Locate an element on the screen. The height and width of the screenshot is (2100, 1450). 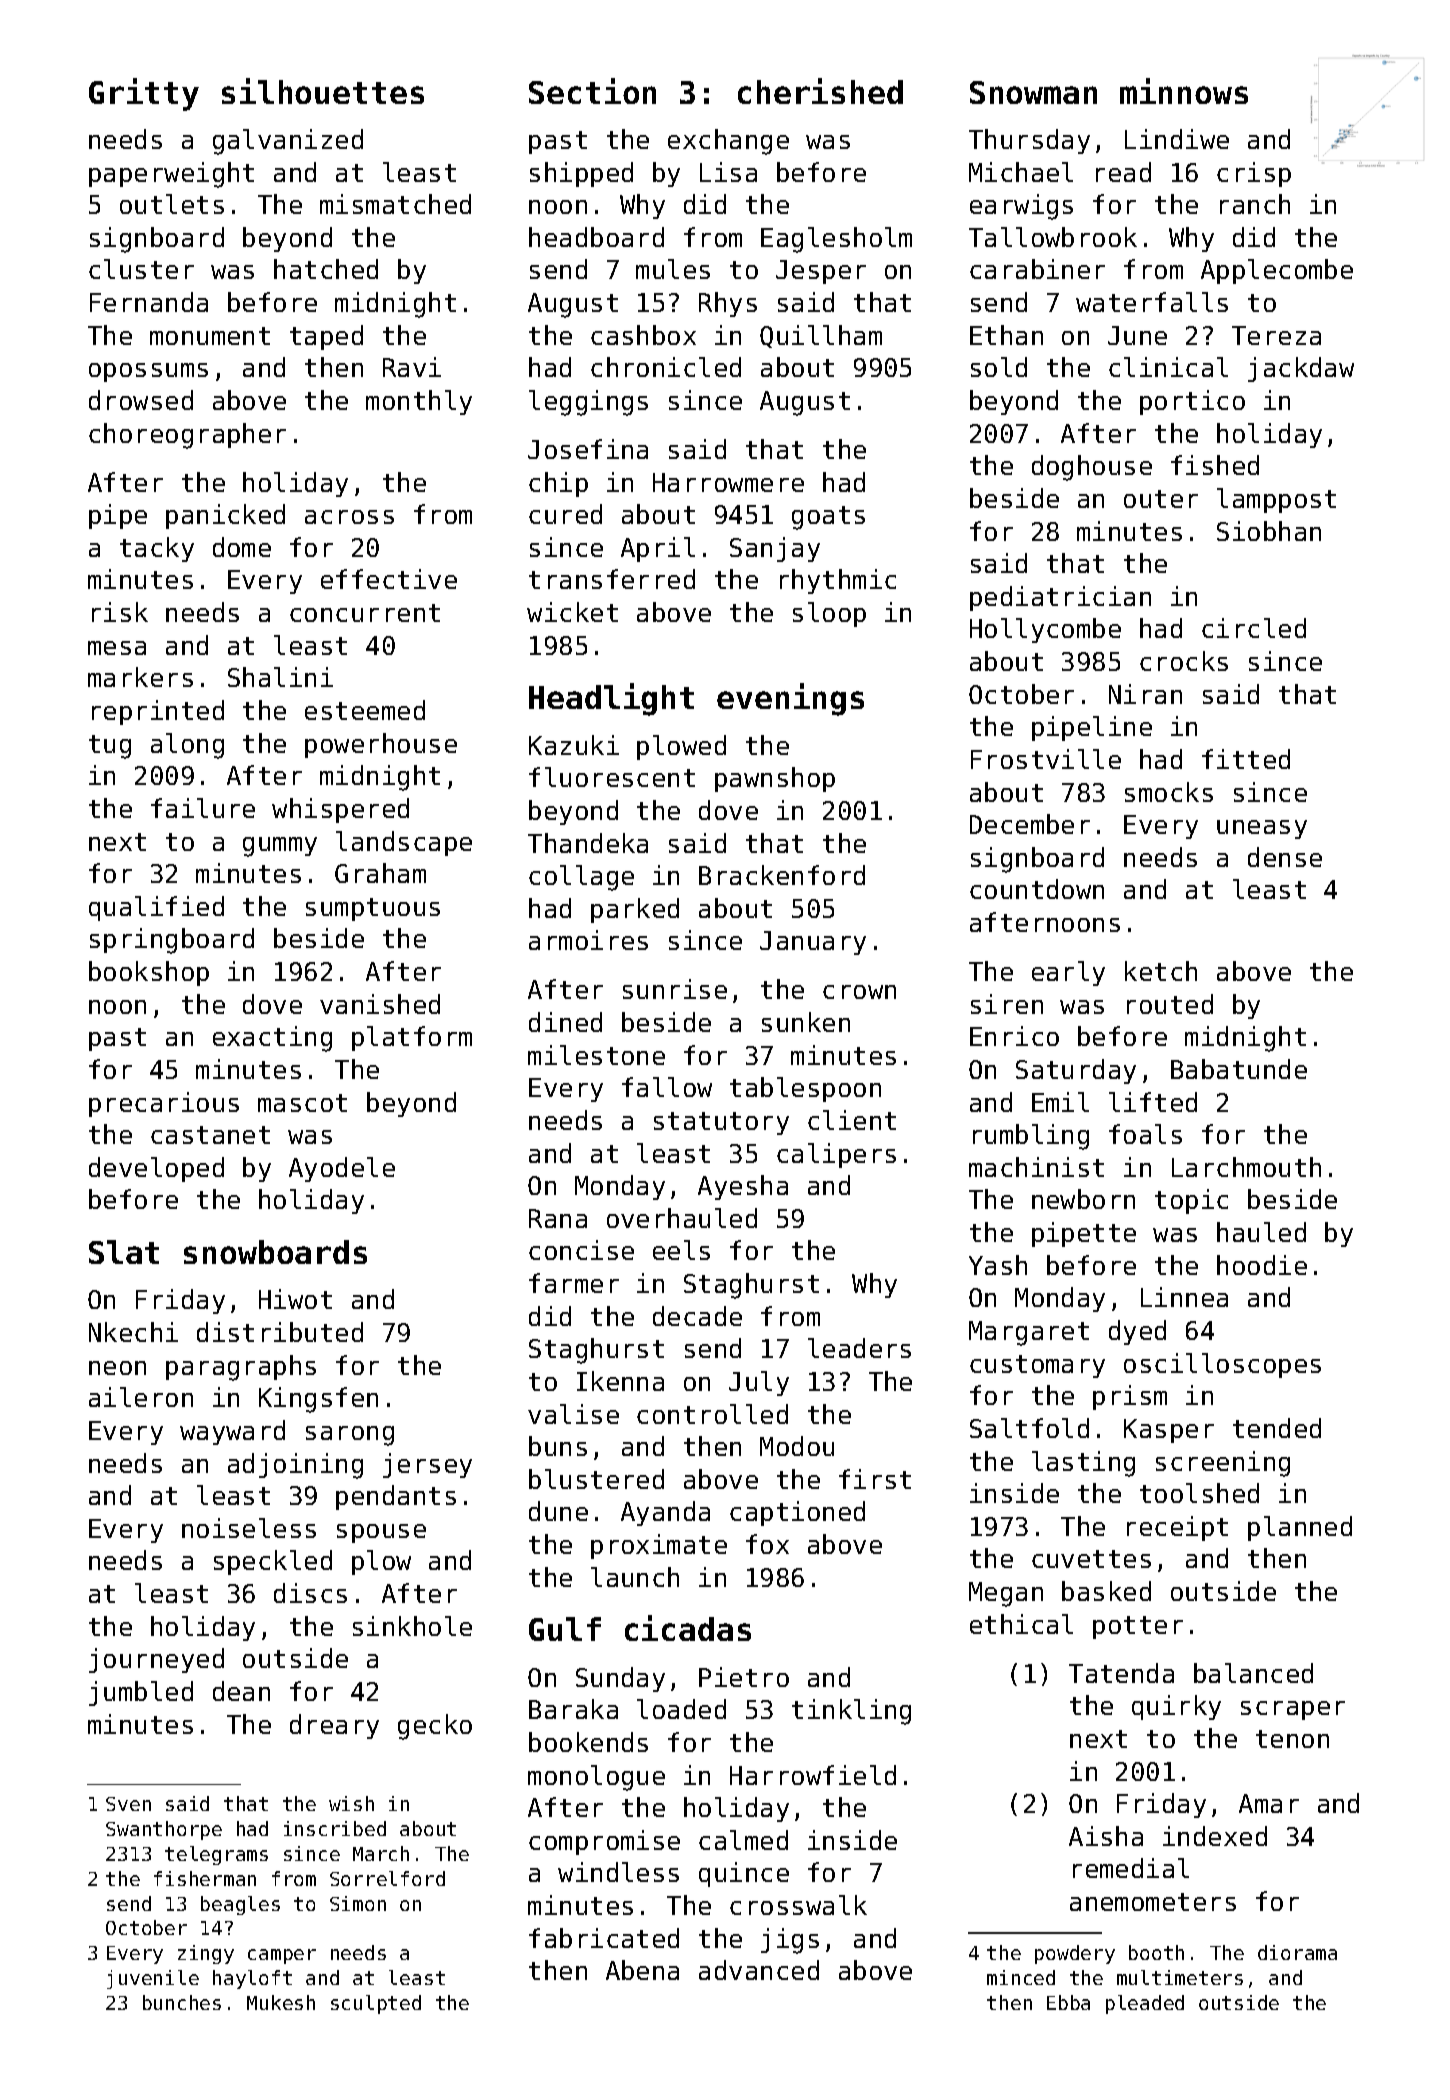
Yash is located at coordinates (998, 1265).
